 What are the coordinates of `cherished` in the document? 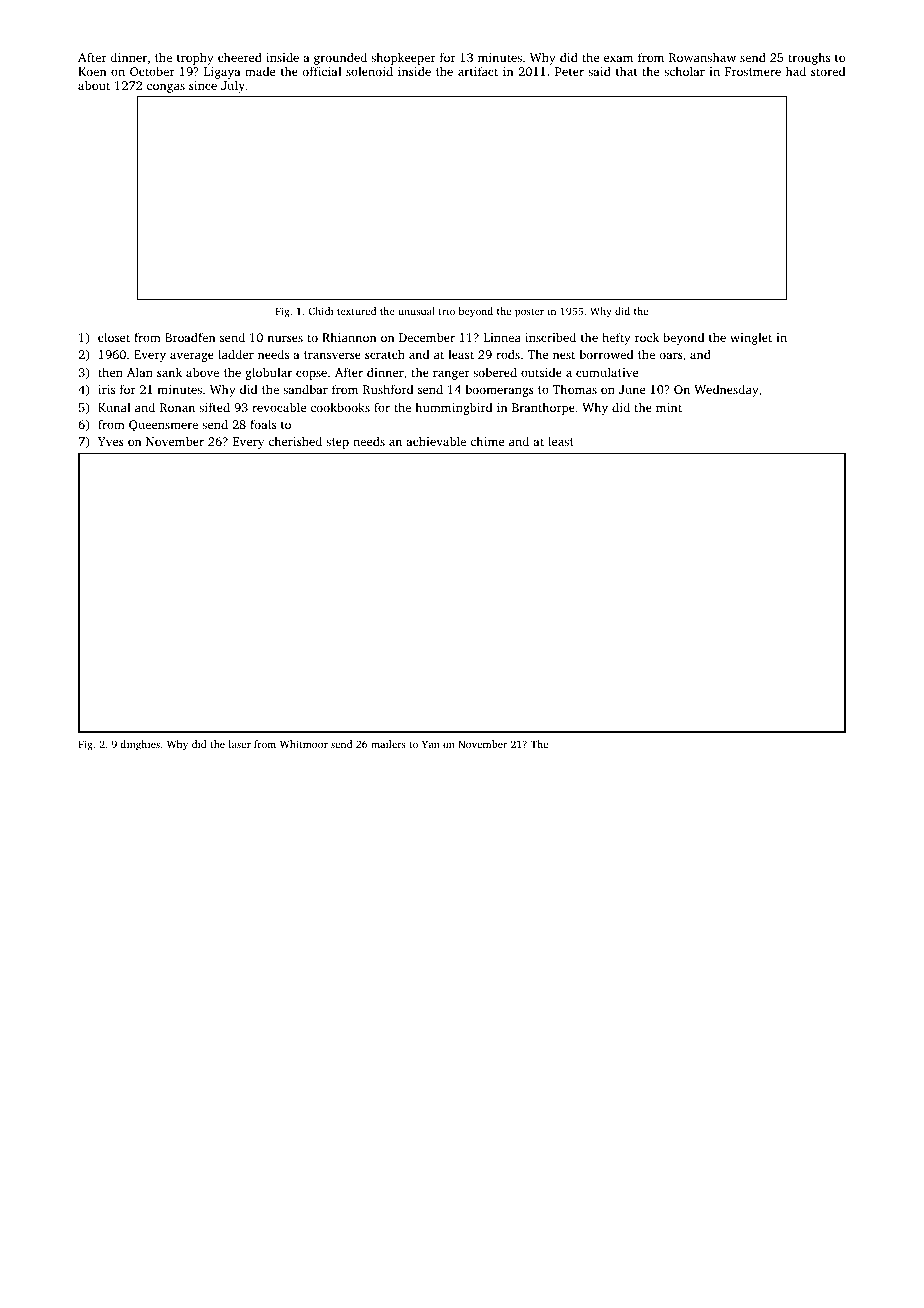 It's located at (295, 441).
